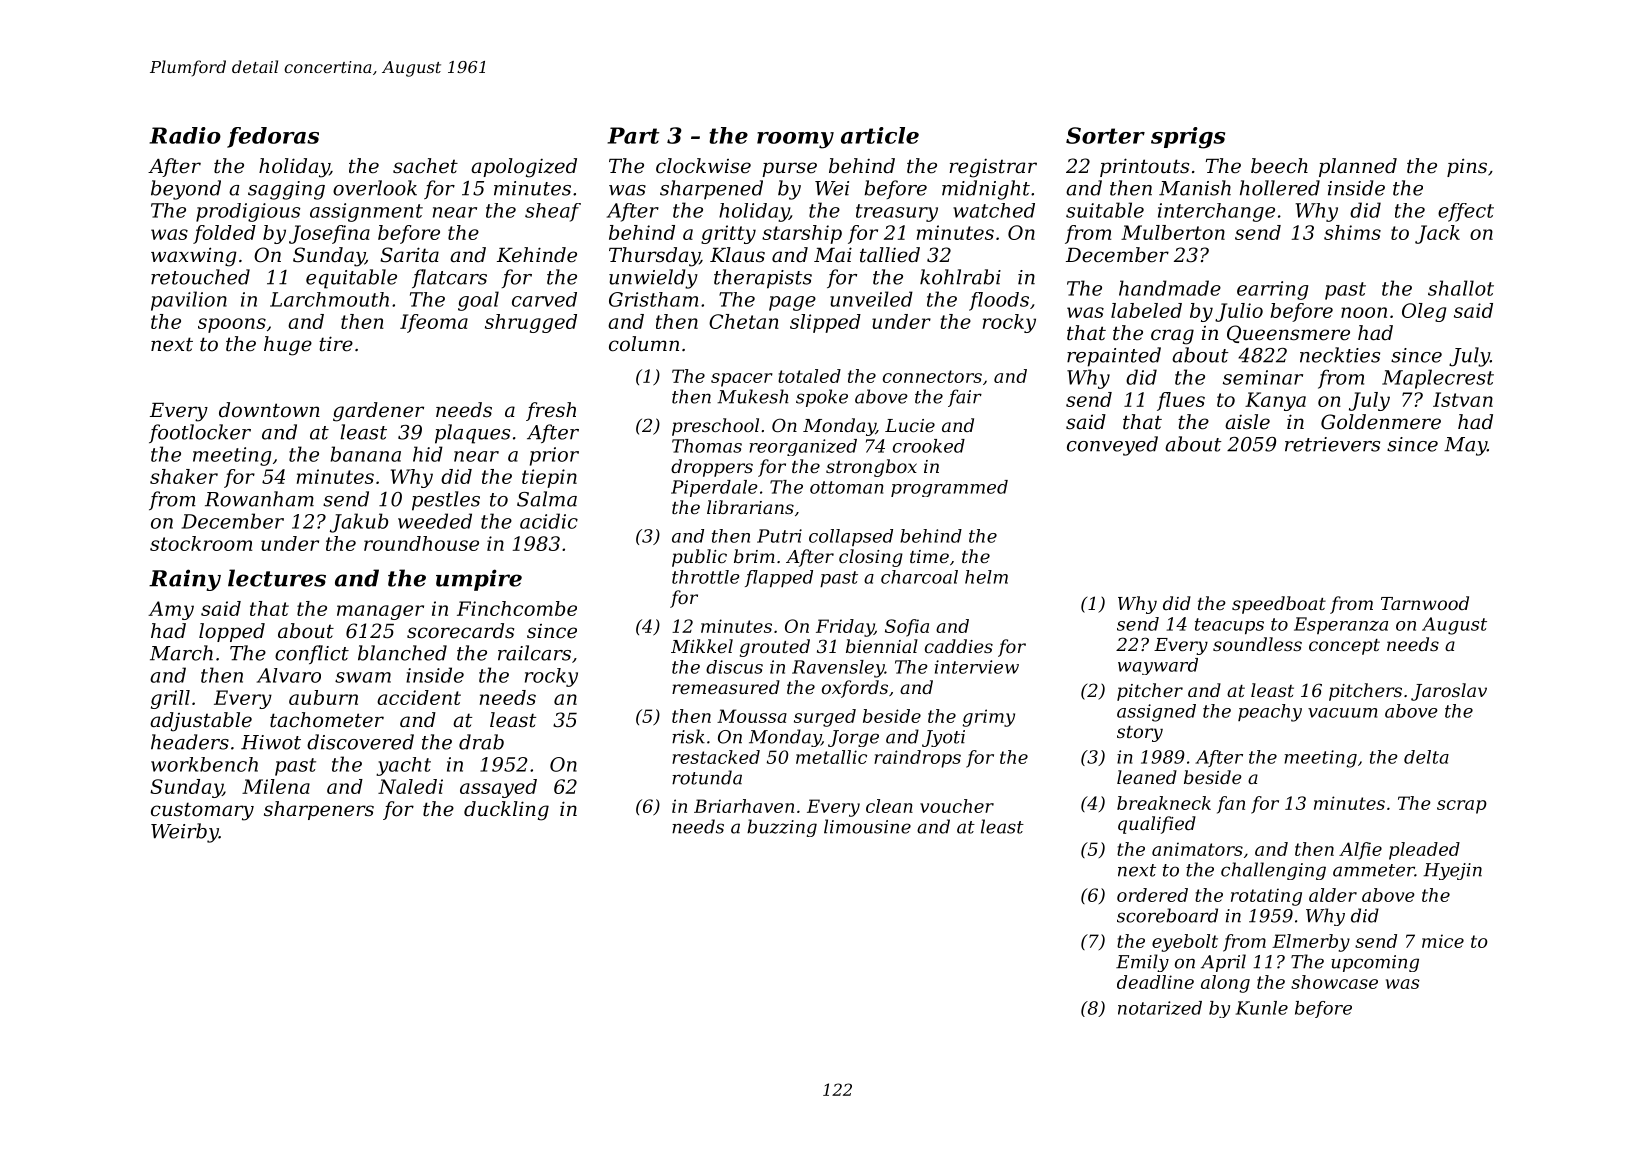 The height and width of the screenshot is (1162, 1644). Describe the element at coordinates (1425, 603) in the screenshot. I see `Tarnwood` at that location.
